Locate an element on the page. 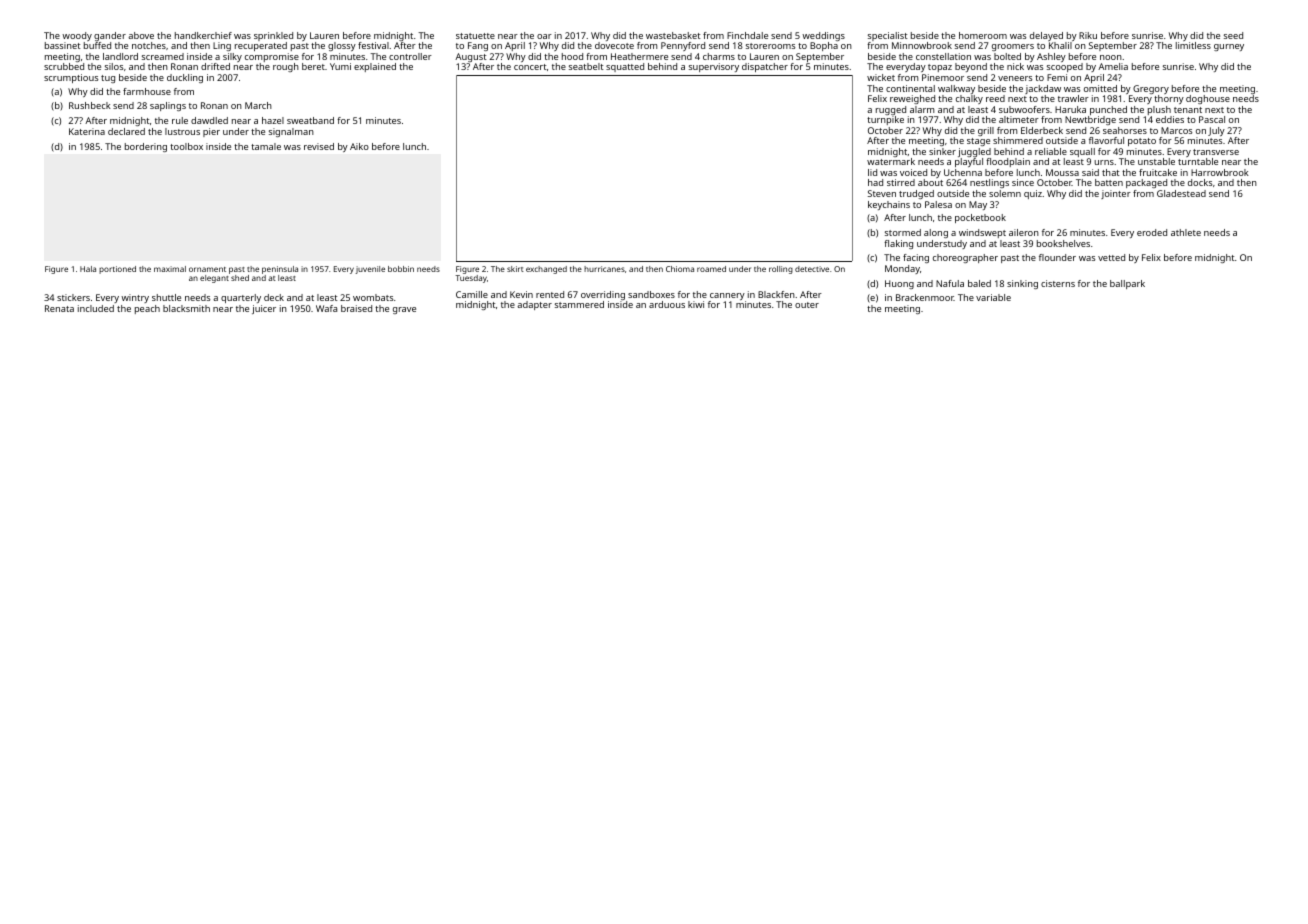 Image resolution: width=1308 pixels, height=924 pixels. windswept is located at coordinates (982, 233).
